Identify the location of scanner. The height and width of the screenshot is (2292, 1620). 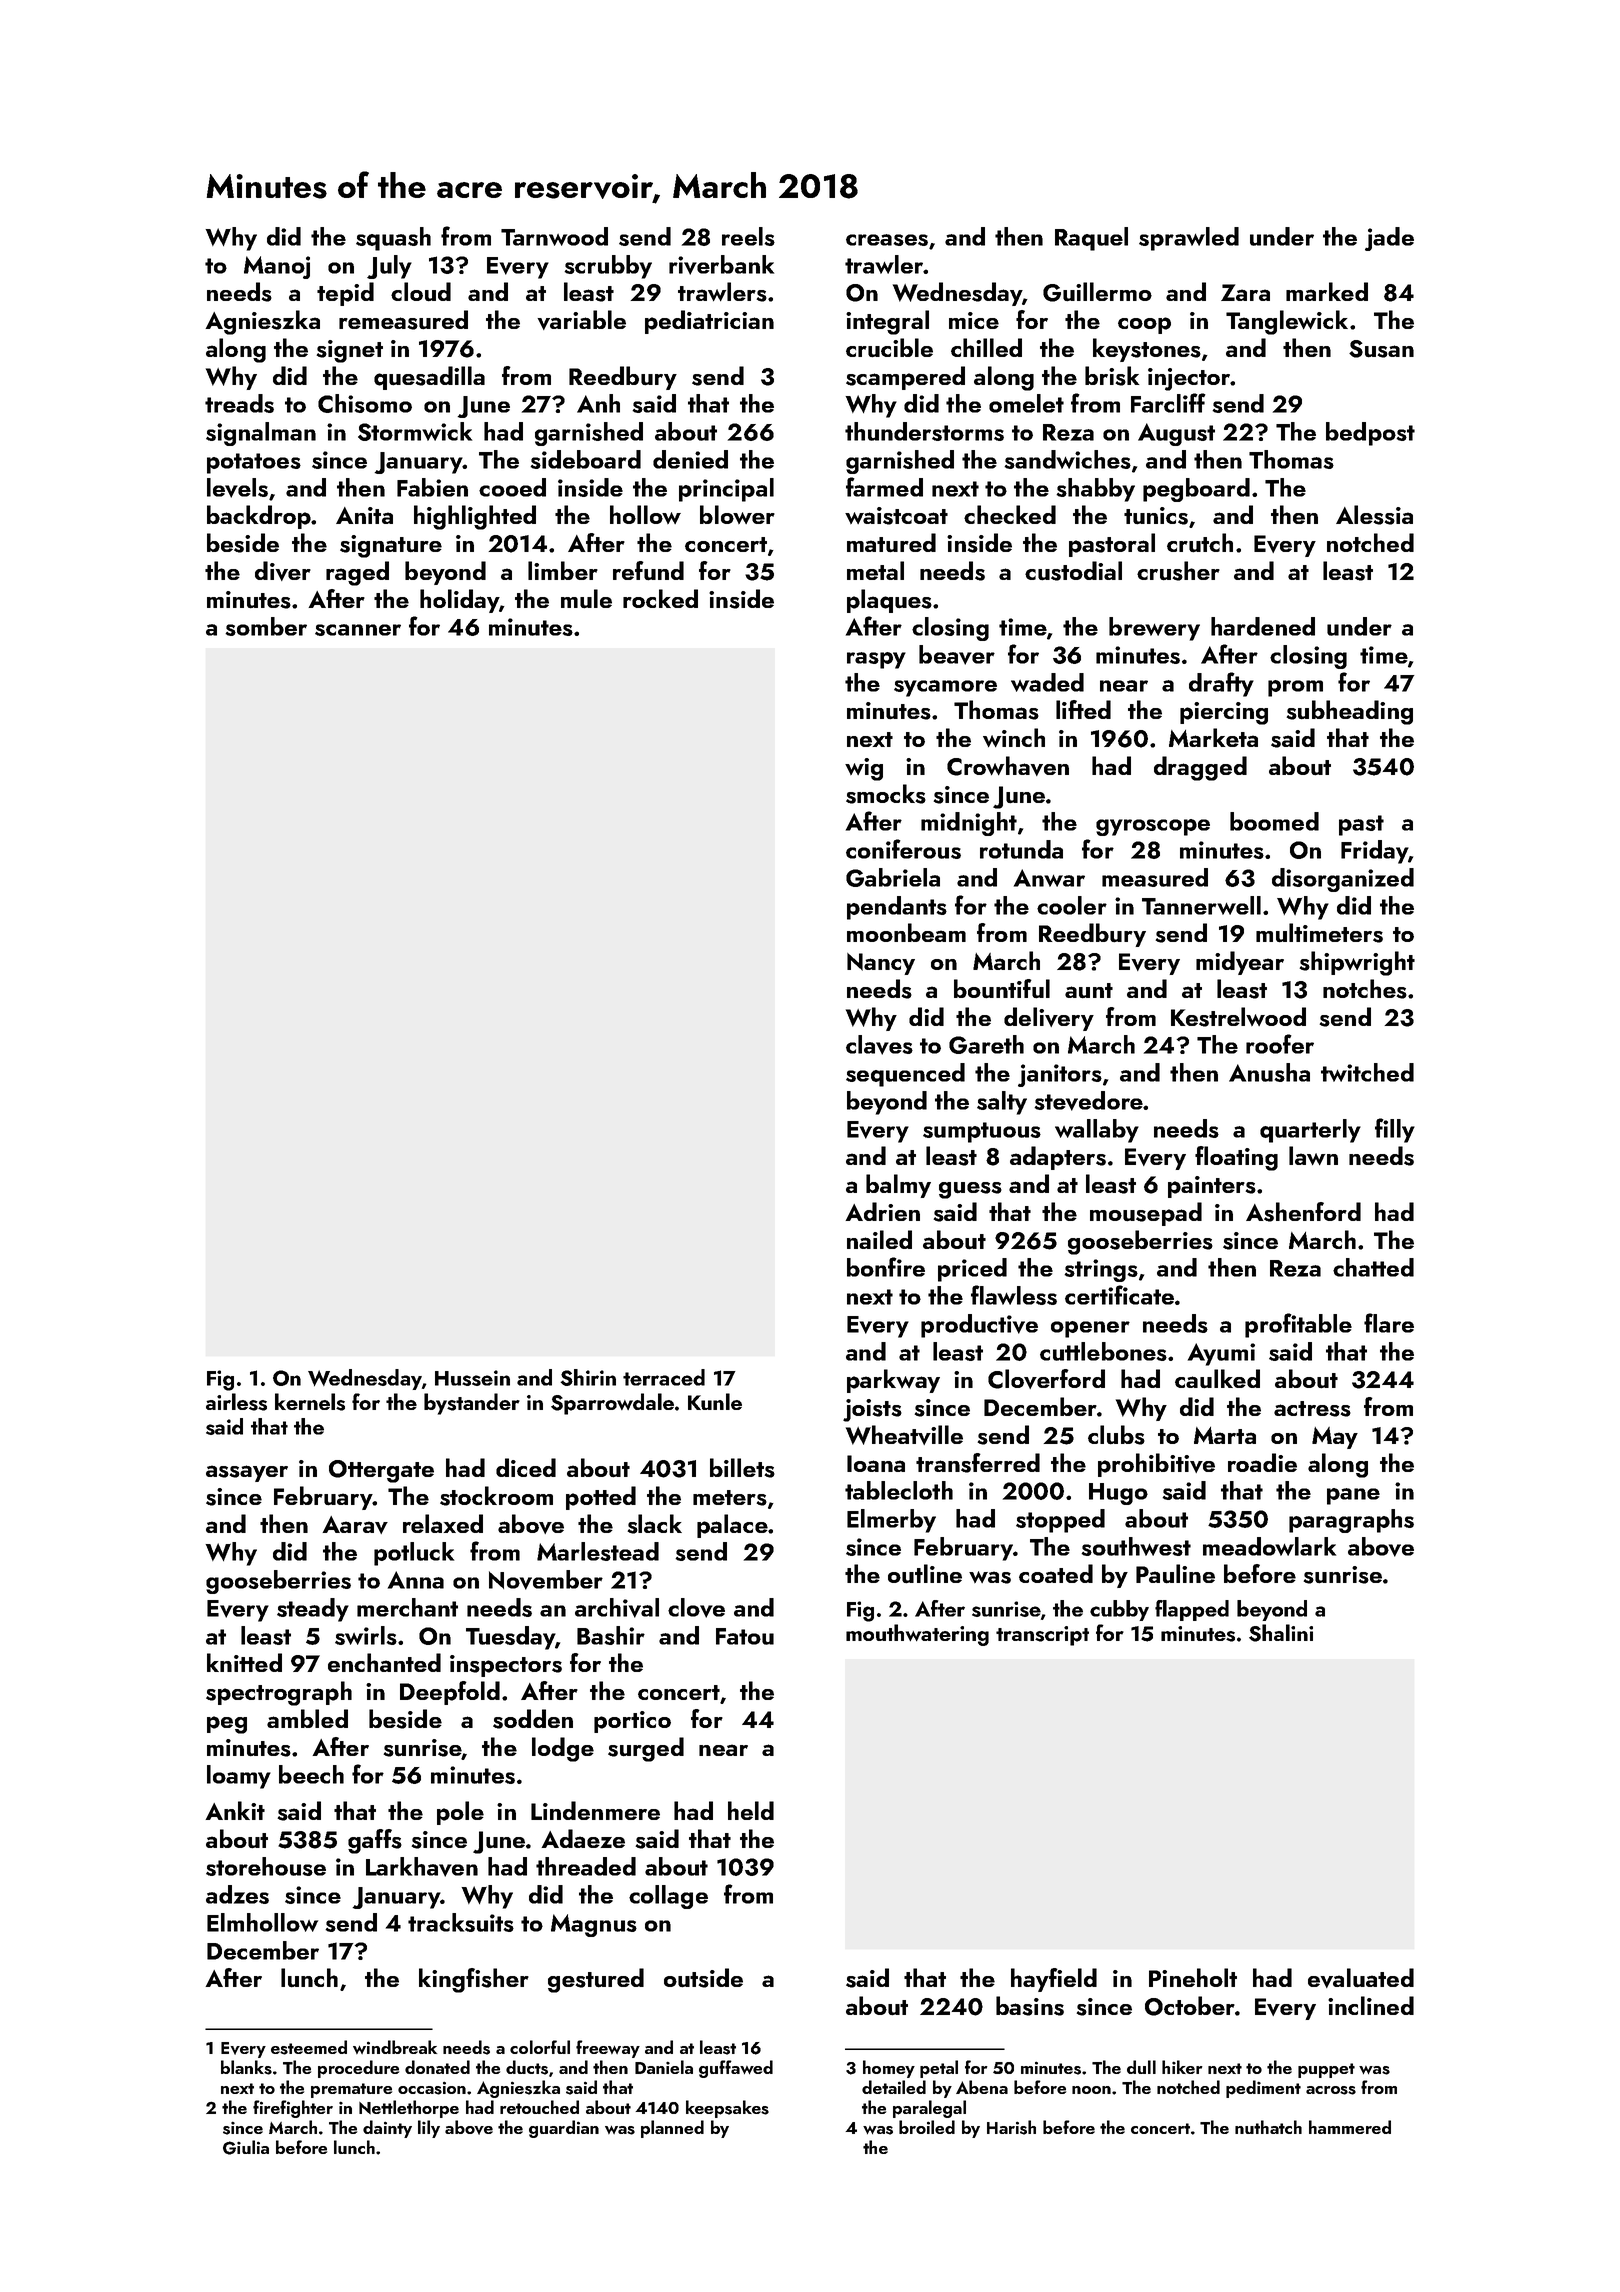
(358, 630).
